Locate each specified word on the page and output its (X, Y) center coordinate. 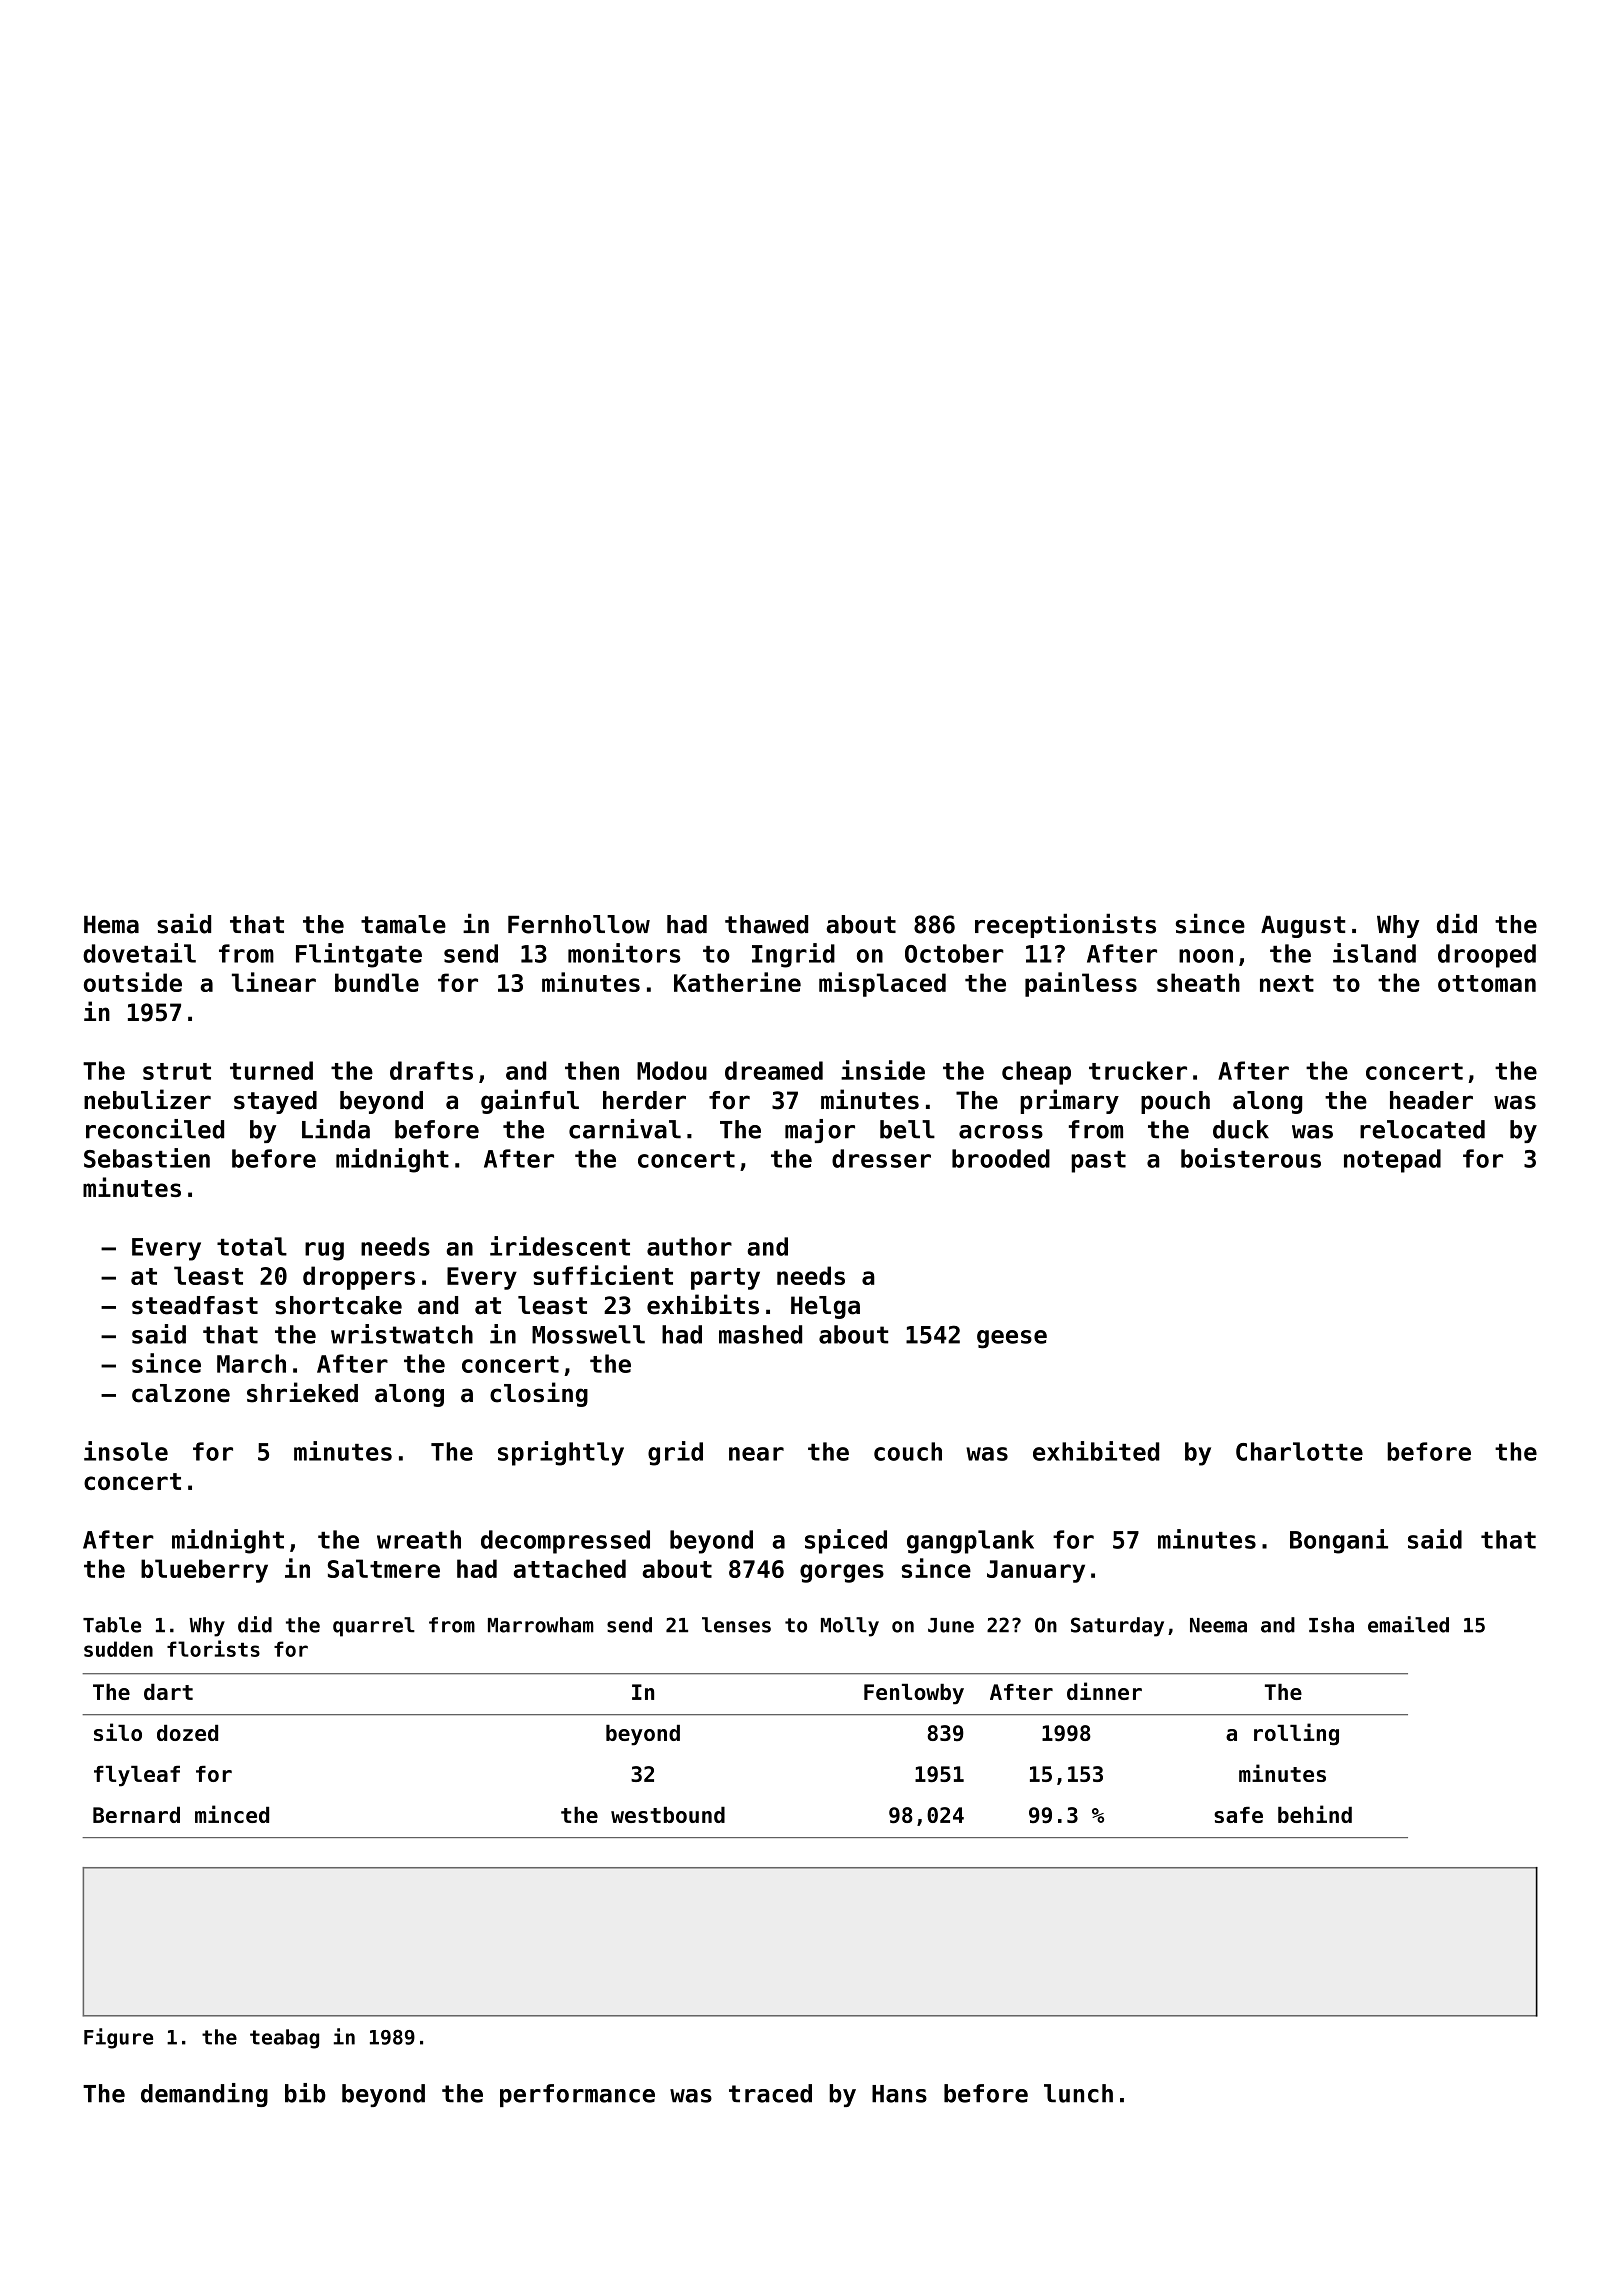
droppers (359, 1278)
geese (1012, 1339)
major (820, 1131)
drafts (431, 1070)
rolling (1296, 1734)
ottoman (1487, 983)
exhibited (1096, 1451)
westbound (668, 1815)
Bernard (136, 1815)
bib (305, 2093)
